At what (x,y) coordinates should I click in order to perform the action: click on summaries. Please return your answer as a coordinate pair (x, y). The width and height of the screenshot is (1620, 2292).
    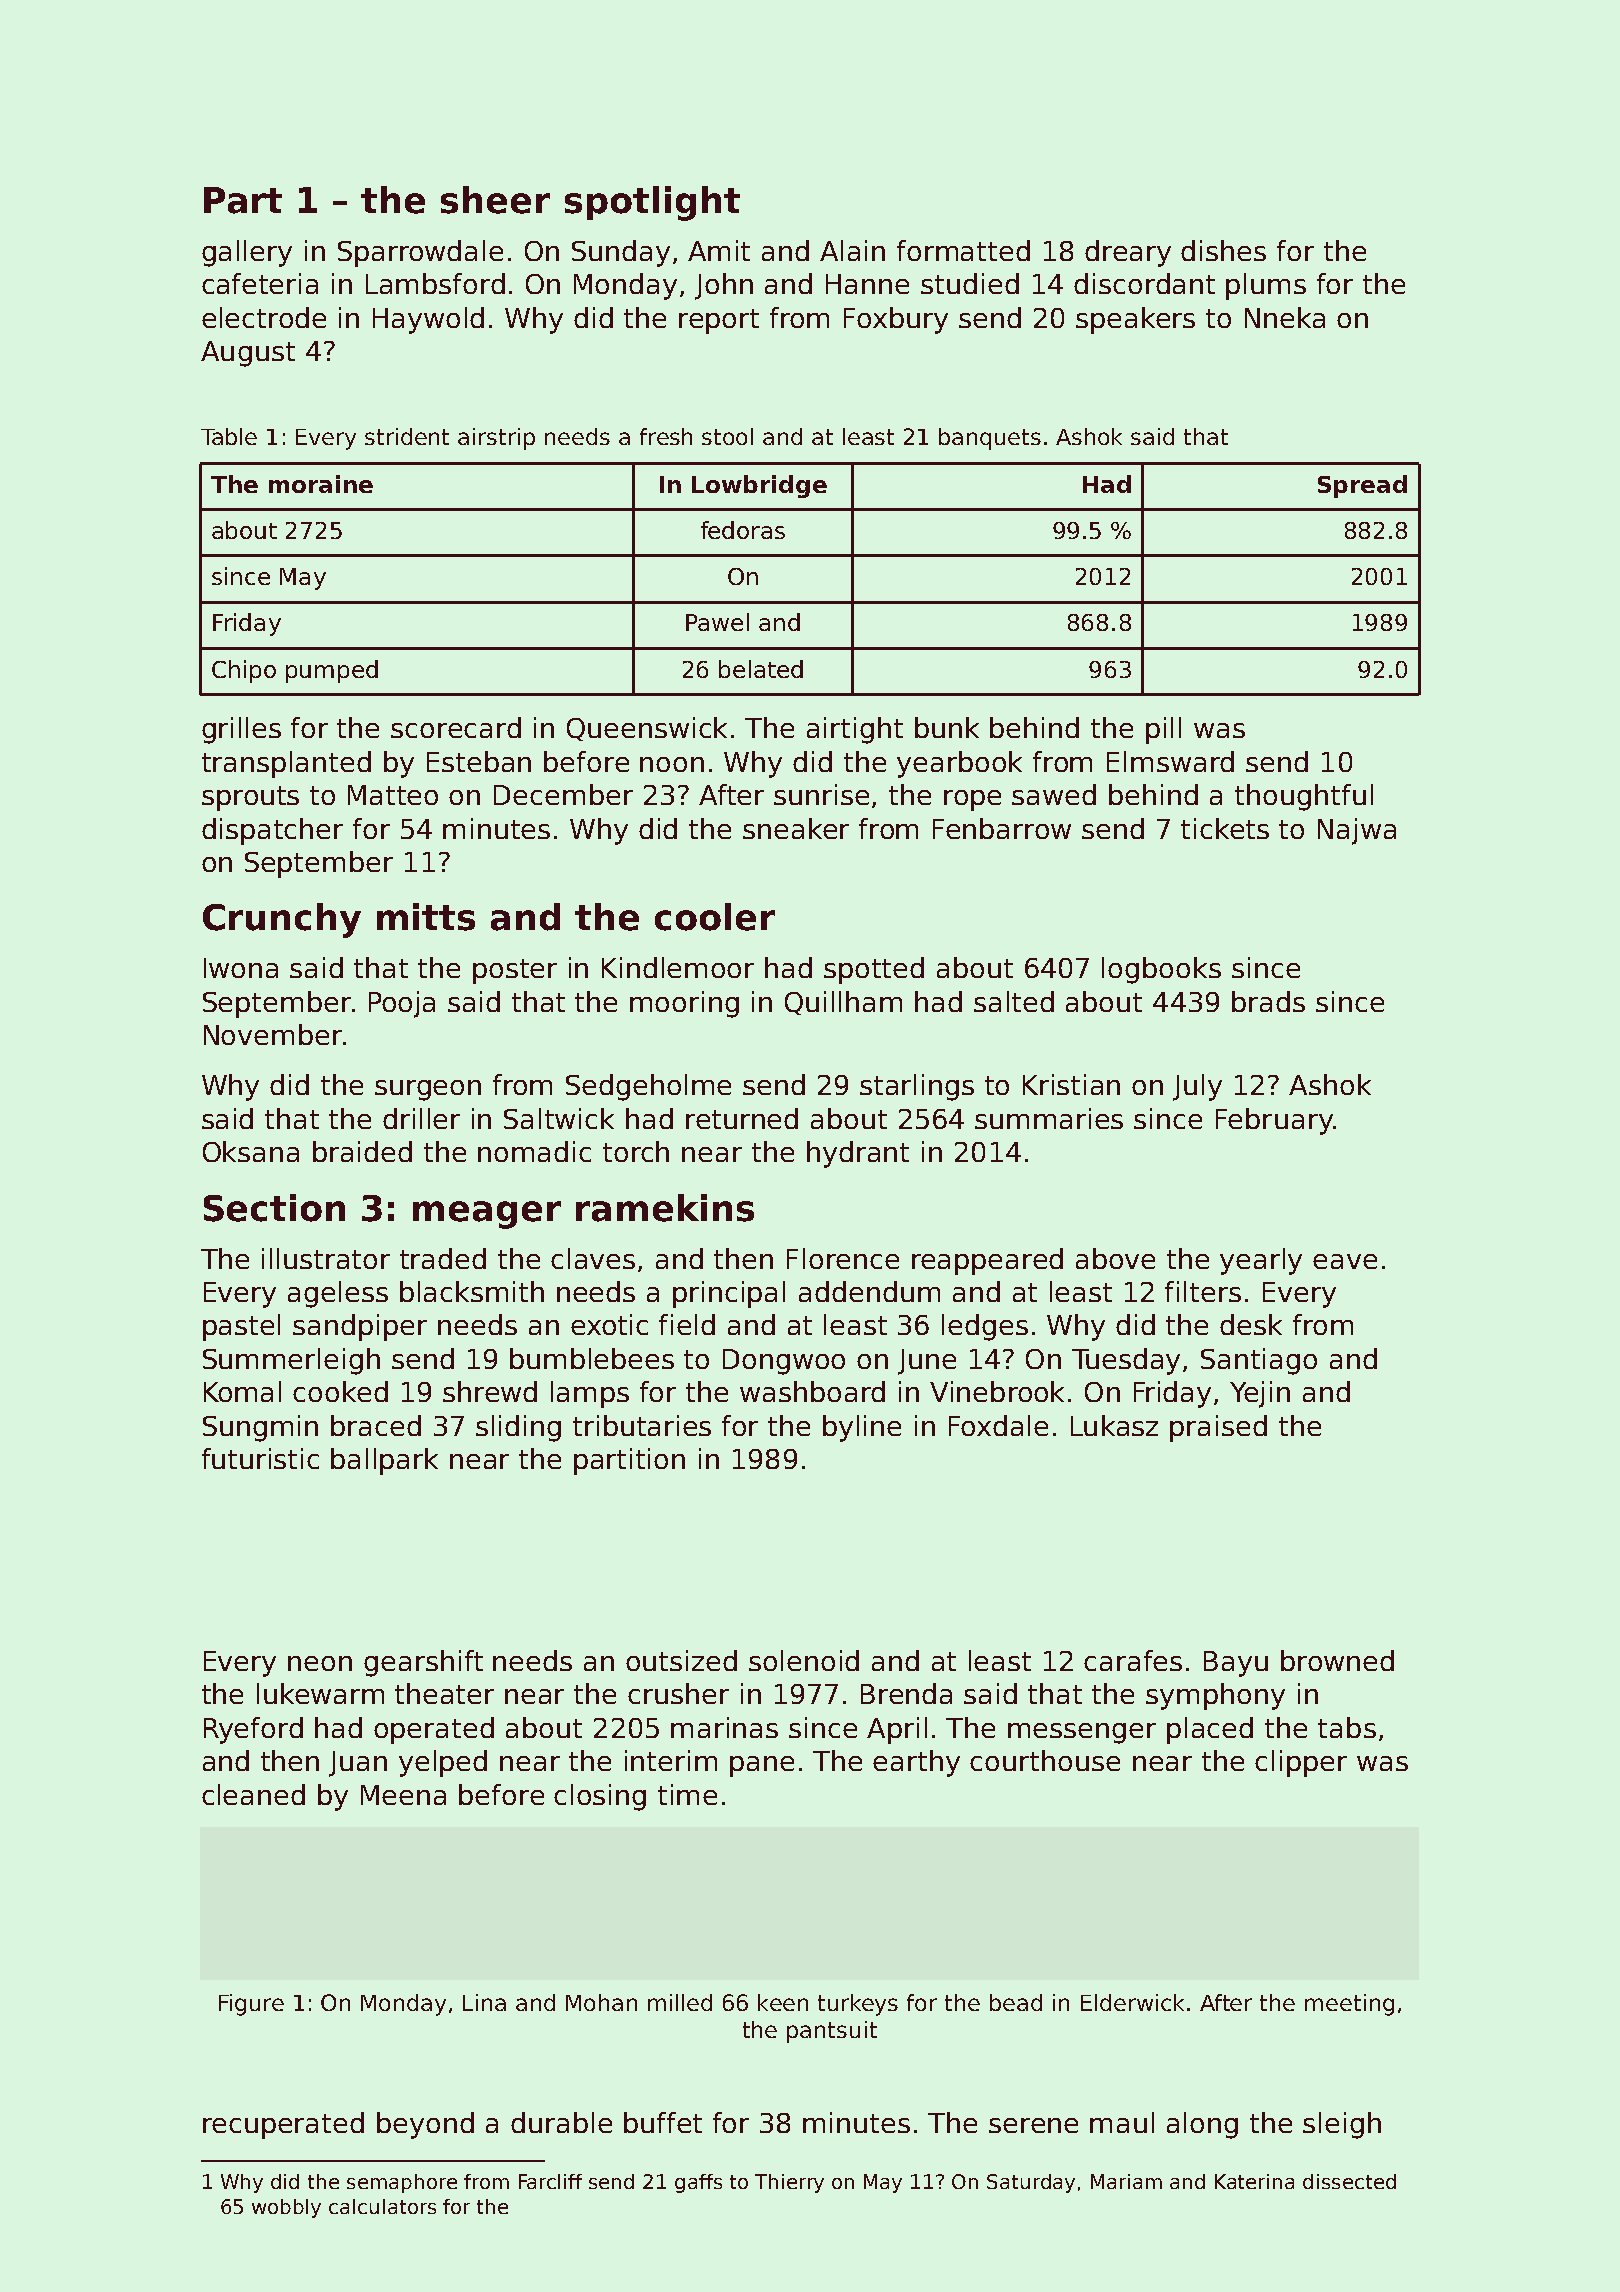
    Looking at the image, I should click on (1049, 1118).
